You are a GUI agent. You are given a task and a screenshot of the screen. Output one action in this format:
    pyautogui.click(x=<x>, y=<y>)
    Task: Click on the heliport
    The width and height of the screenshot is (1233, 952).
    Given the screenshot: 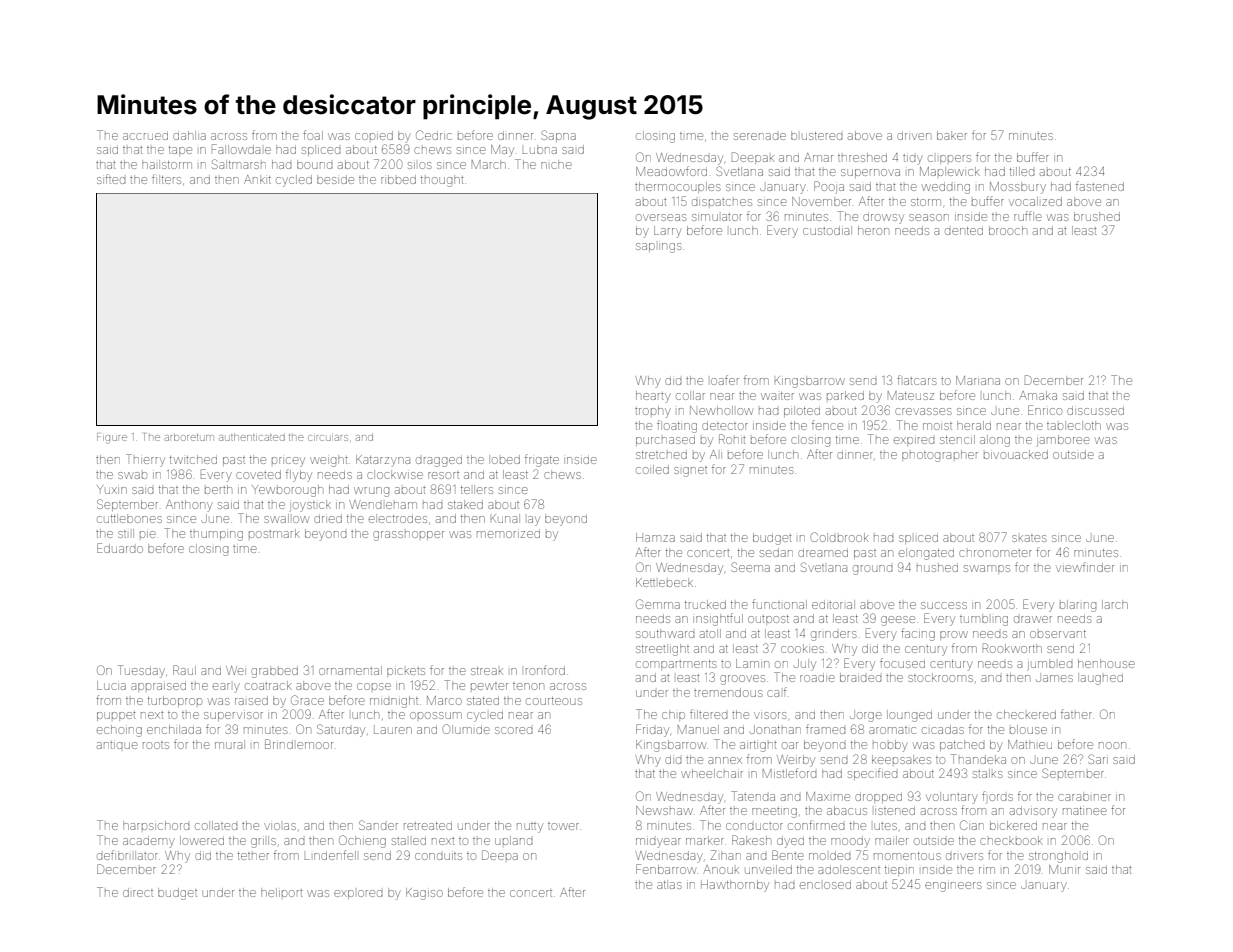 What is the action you would take?
    pyautogui.click(x=281, y=892)
